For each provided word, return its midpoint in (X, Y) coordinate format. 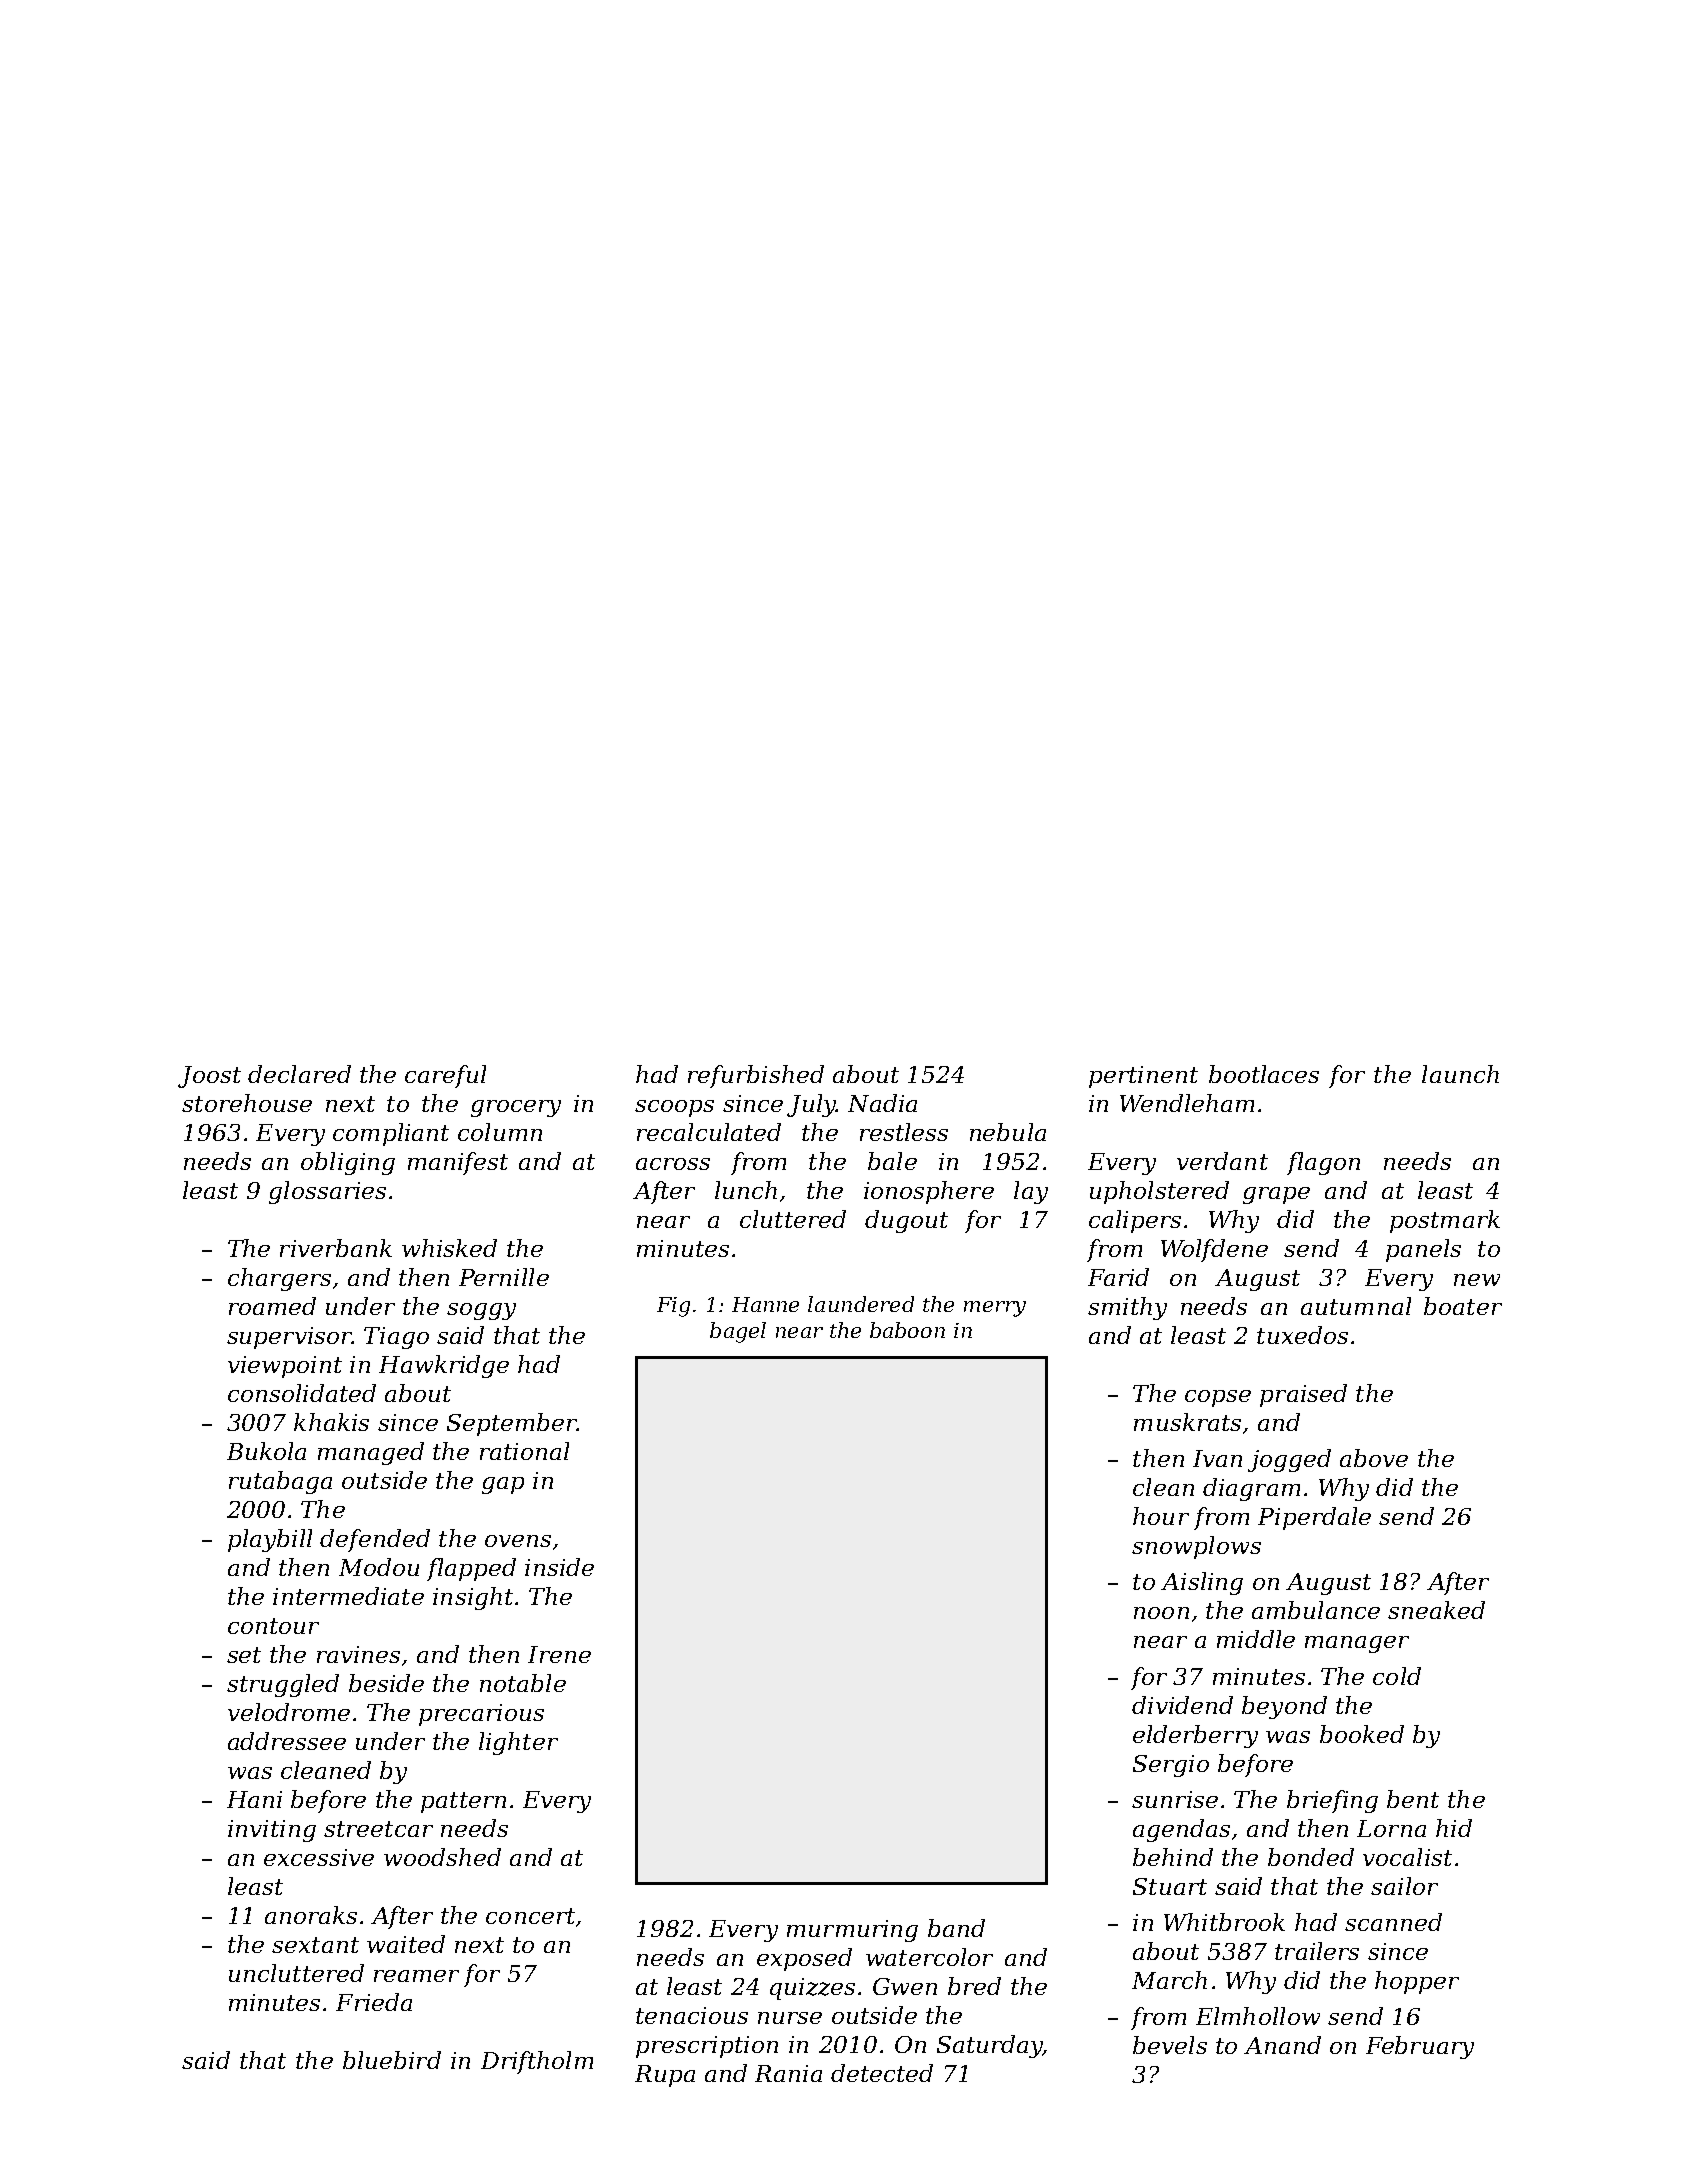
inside (559, 1567)
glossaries (327, 1192)
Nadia (882, 1103)
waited (406, 1944)
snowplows (1196, 1547)
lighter (518, 1743)
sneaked (1436, 1610)
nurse (790, 2018)
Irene (559, 1654)
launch (1460, 1074)
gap (503, 1485)
